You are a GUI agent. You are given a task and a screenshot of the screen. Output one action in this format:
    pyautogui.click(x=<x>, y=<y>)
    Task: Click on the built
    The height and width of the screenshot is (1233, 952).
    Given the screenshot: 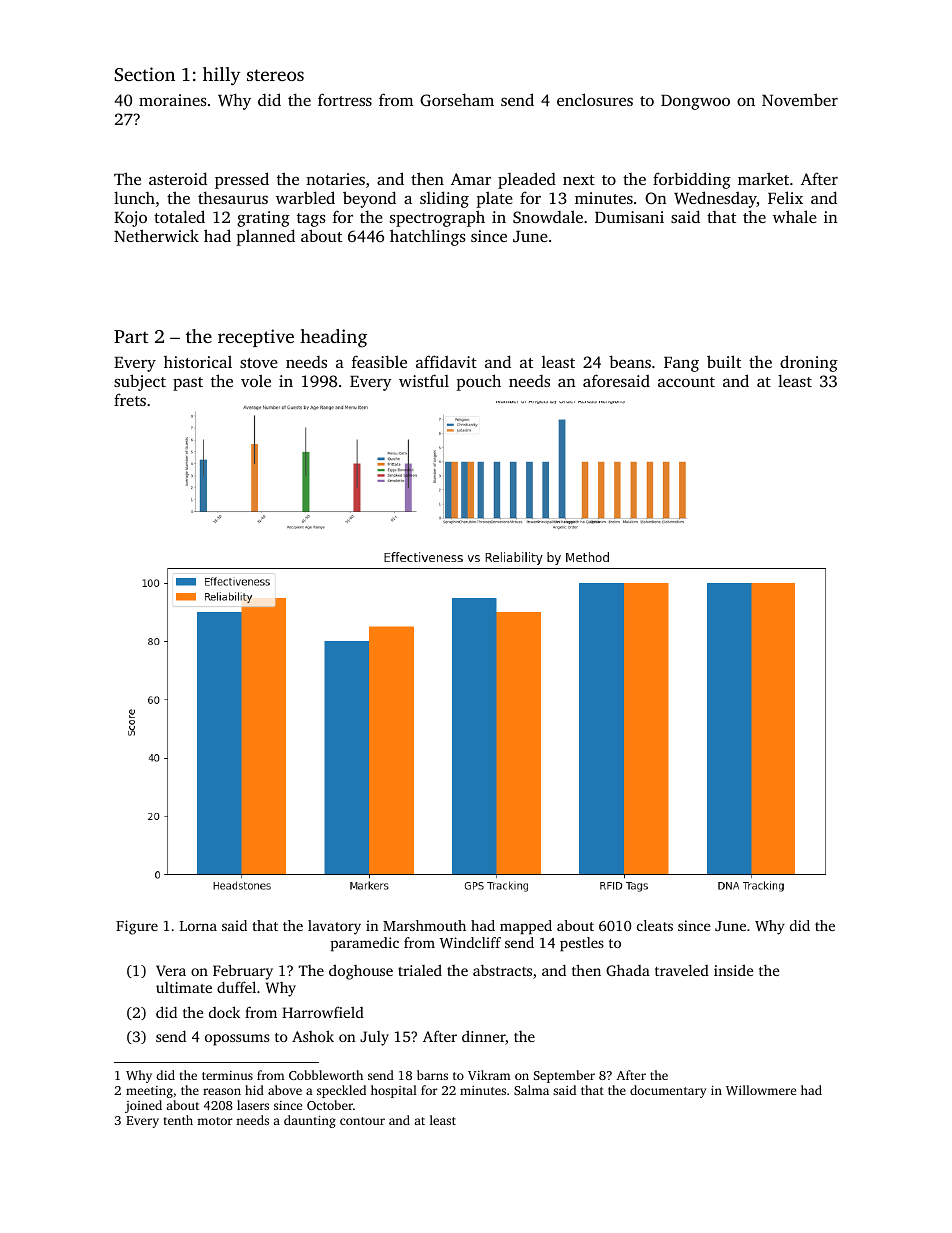 What is the action you would take?
    pyautogui.click(x=724, y=361)
